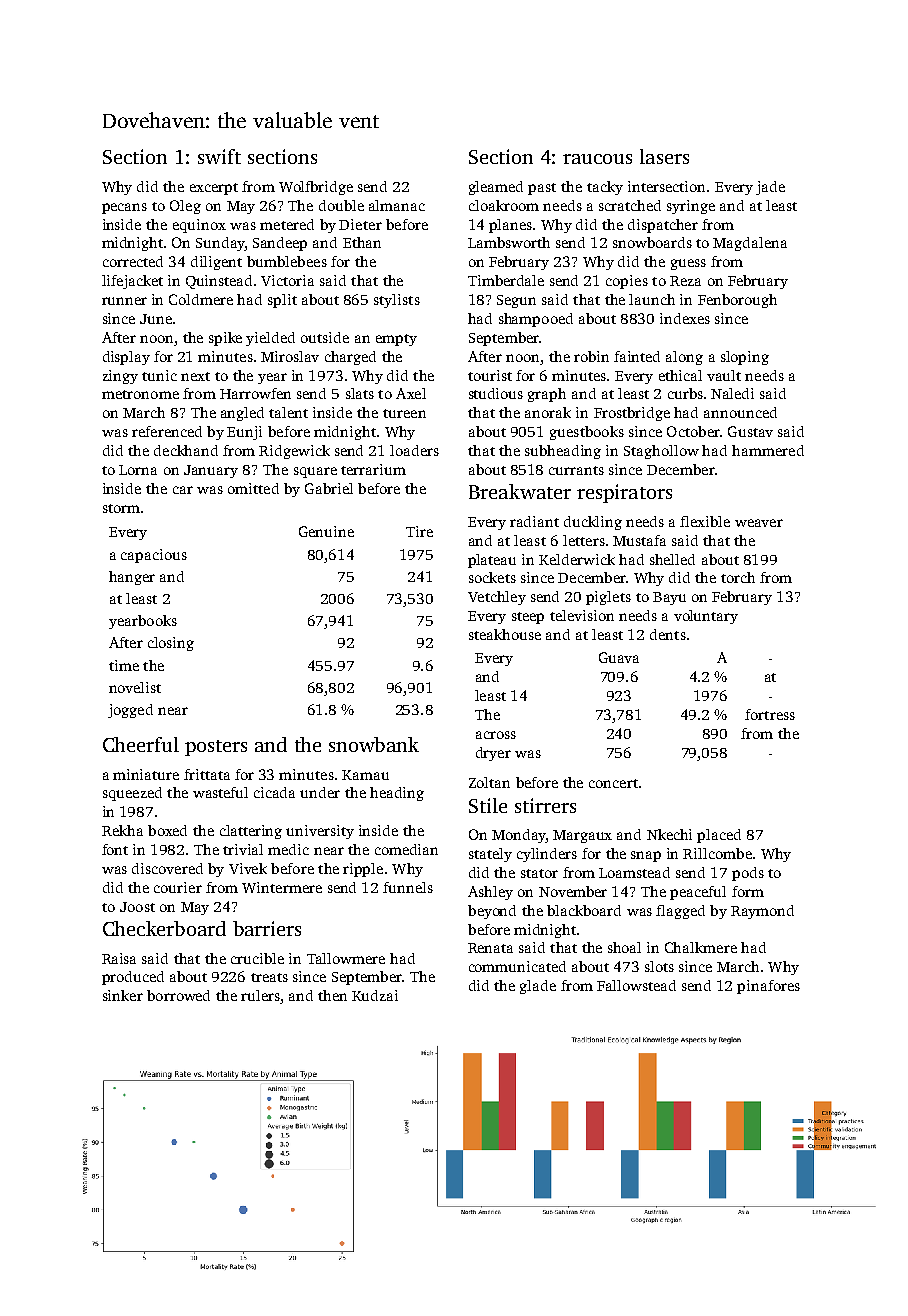  What do you see at coordinates (685, 393) in the screenshot?
I see `curbs` at bounding box center [685, 393].
